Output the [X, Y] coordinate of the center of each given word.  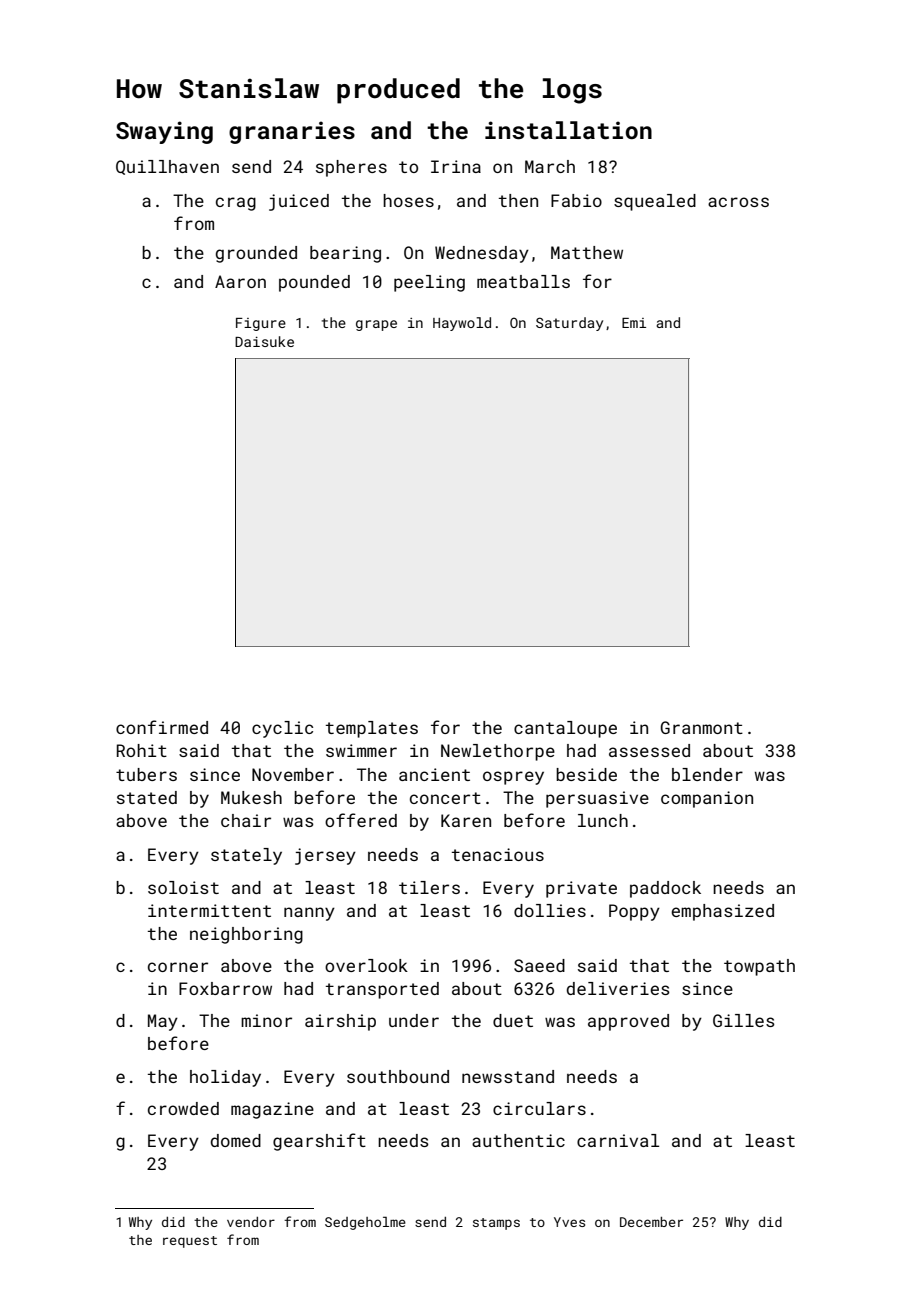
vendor [251, 1222]
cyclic [282, 729]
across [738, 202]
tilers [429, 887]
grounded [256, 254]
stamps [496, 1224]
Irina [456, 166]
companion [707, 799]
